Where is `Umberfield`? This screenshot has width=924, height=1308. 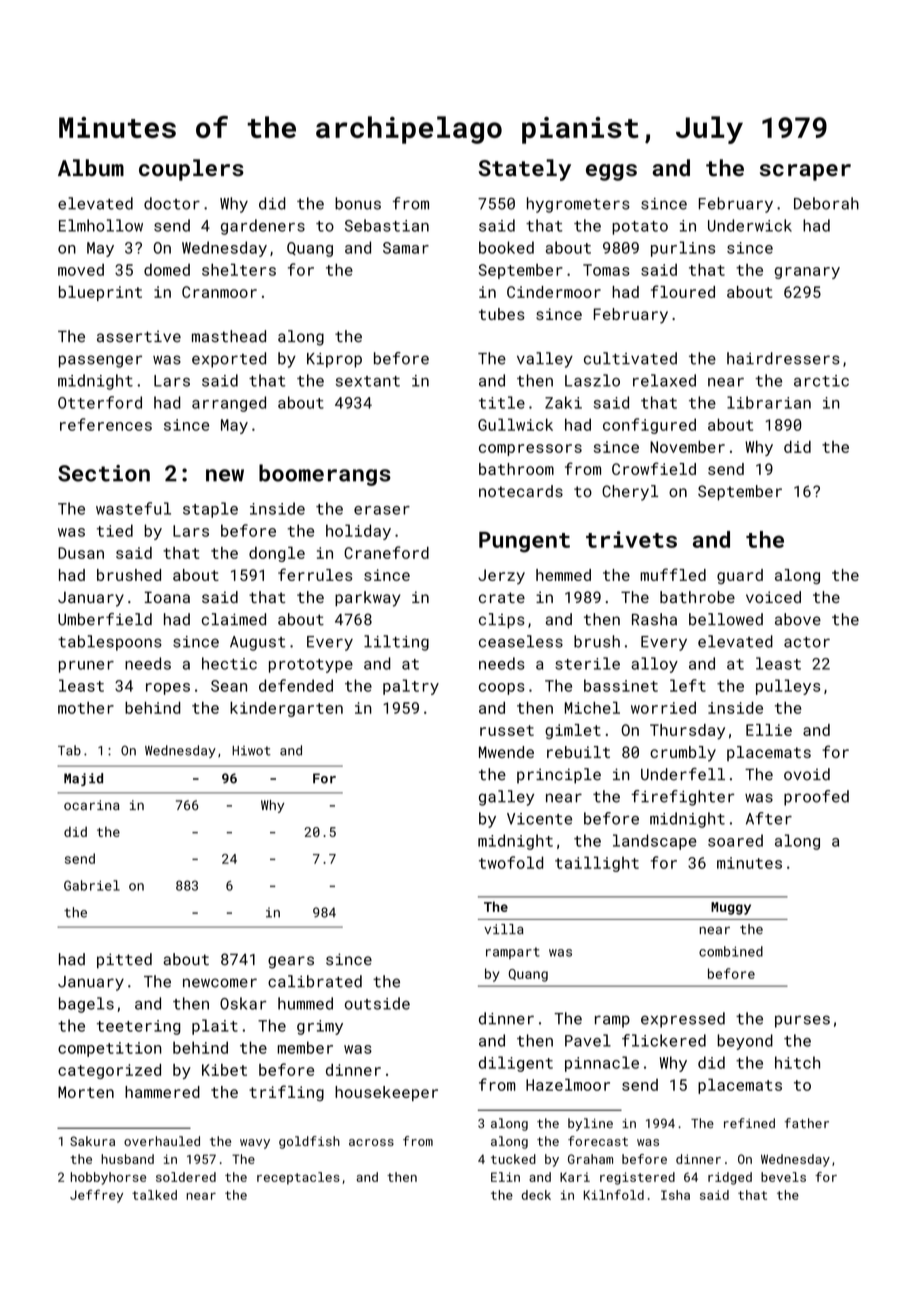
Umberfield is located at coordinates (105, 619).
